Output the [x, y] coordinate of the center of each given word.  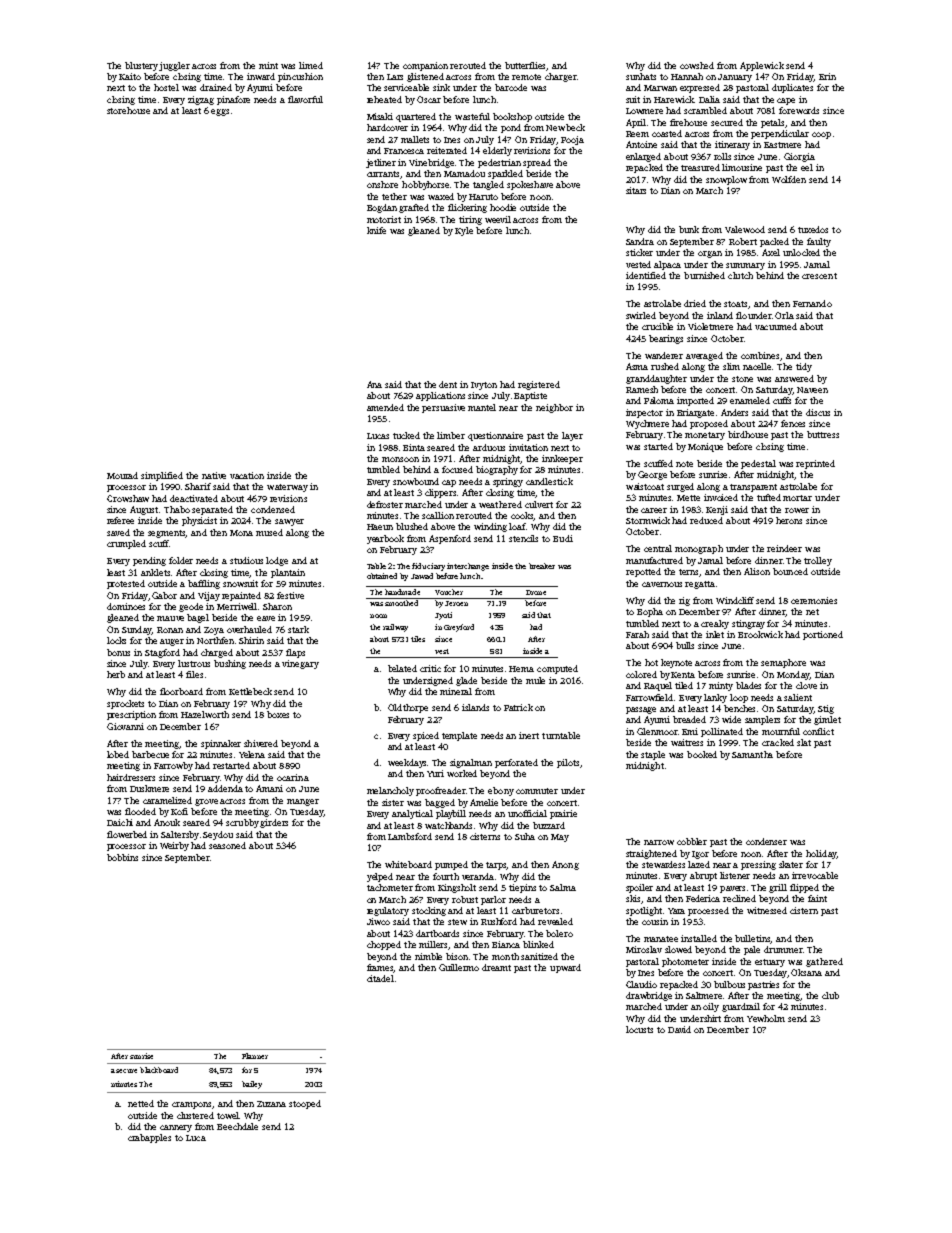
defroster [385, 504]
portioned [823, 635]
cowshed [697, 65]
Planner [255, 1056]
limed [311, 65]
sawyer [289, 522]
